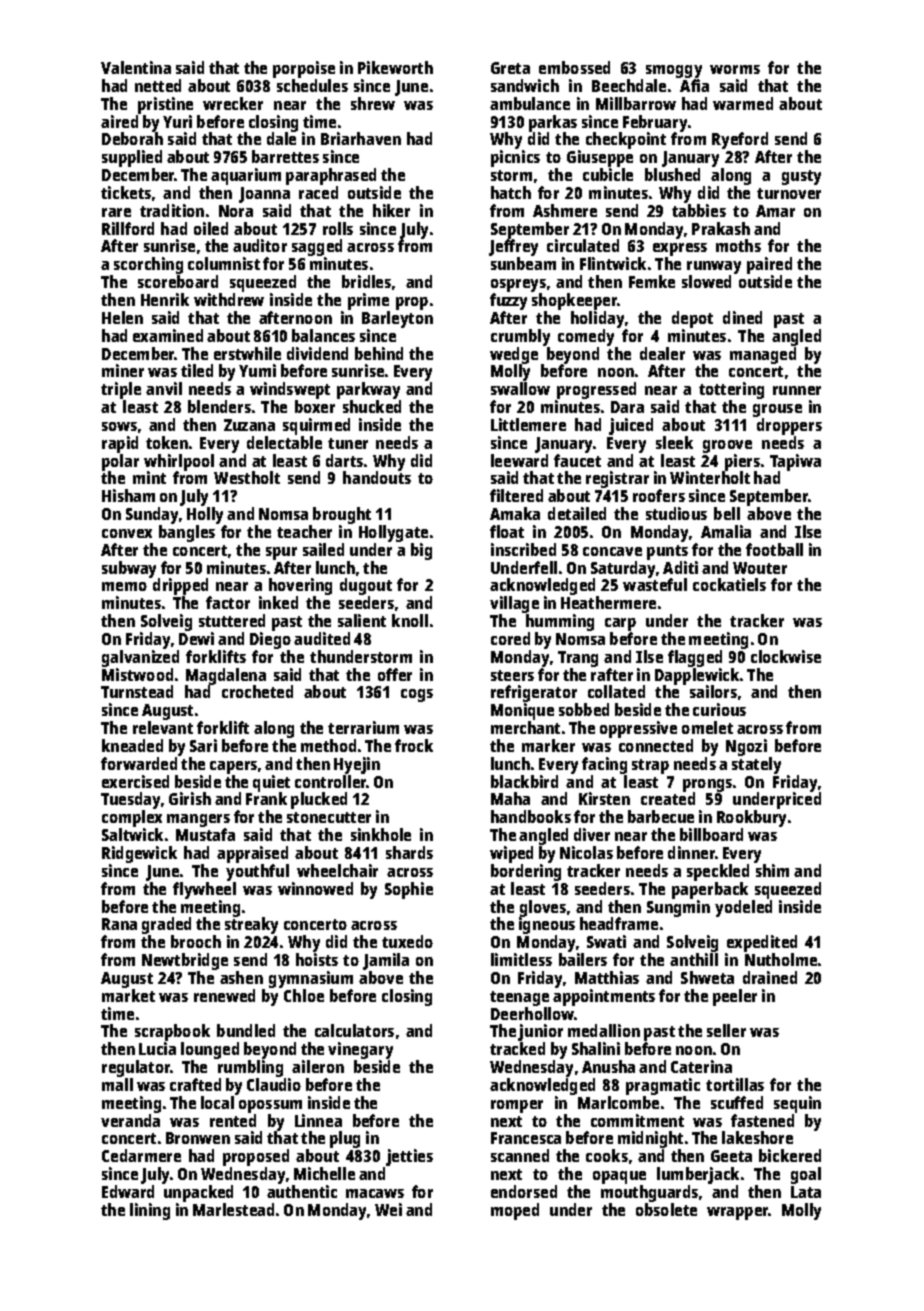 The width and height of the image is (924, 1311). Describe the element at coordinates (128, 1191) in the image. I see `Edward` at that location.
